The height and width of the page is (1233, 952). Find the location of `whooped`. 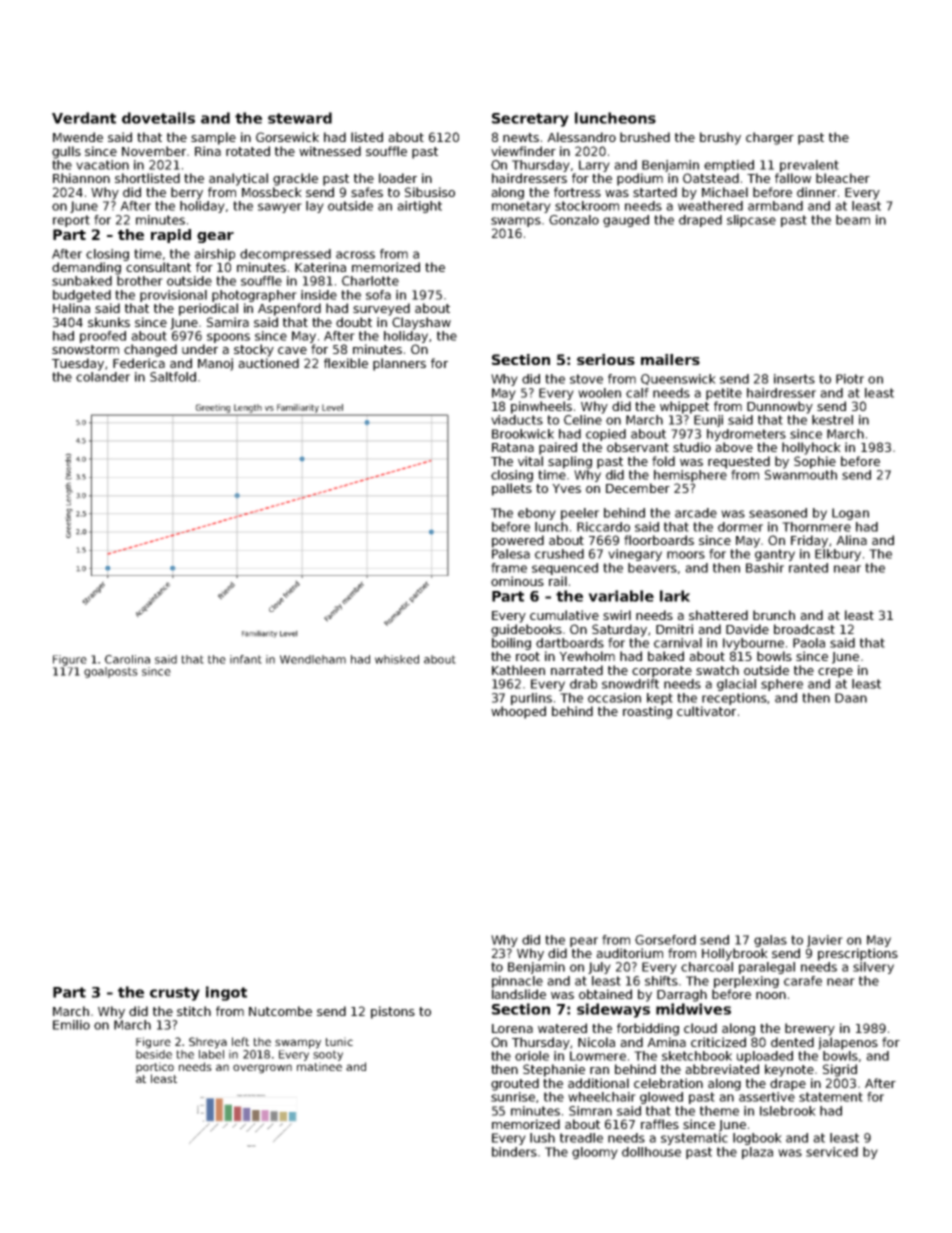

whooped is located at coordinates (518, 712).
